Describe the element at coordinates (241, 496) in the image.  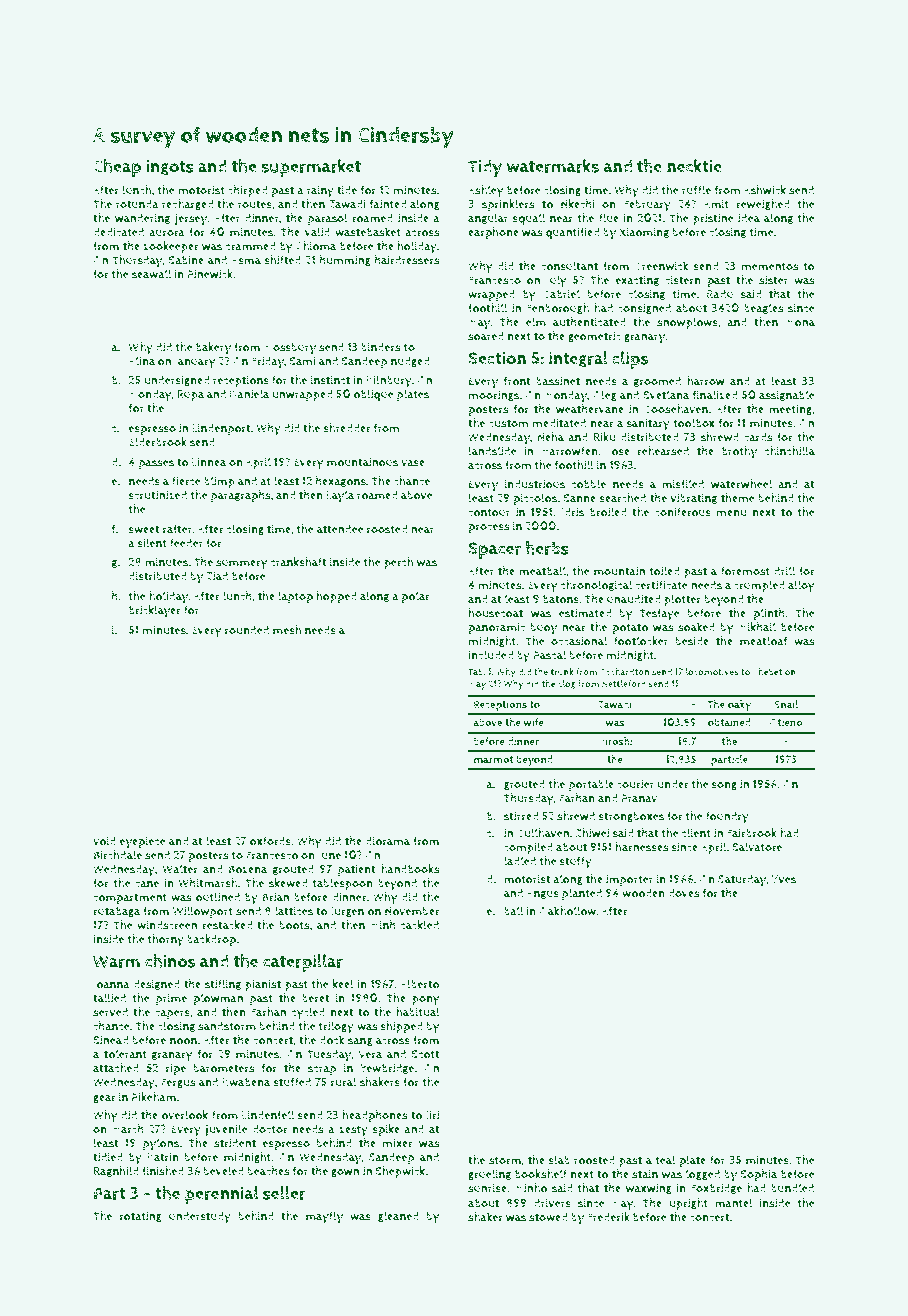
I see `paragraphs` at that location.
